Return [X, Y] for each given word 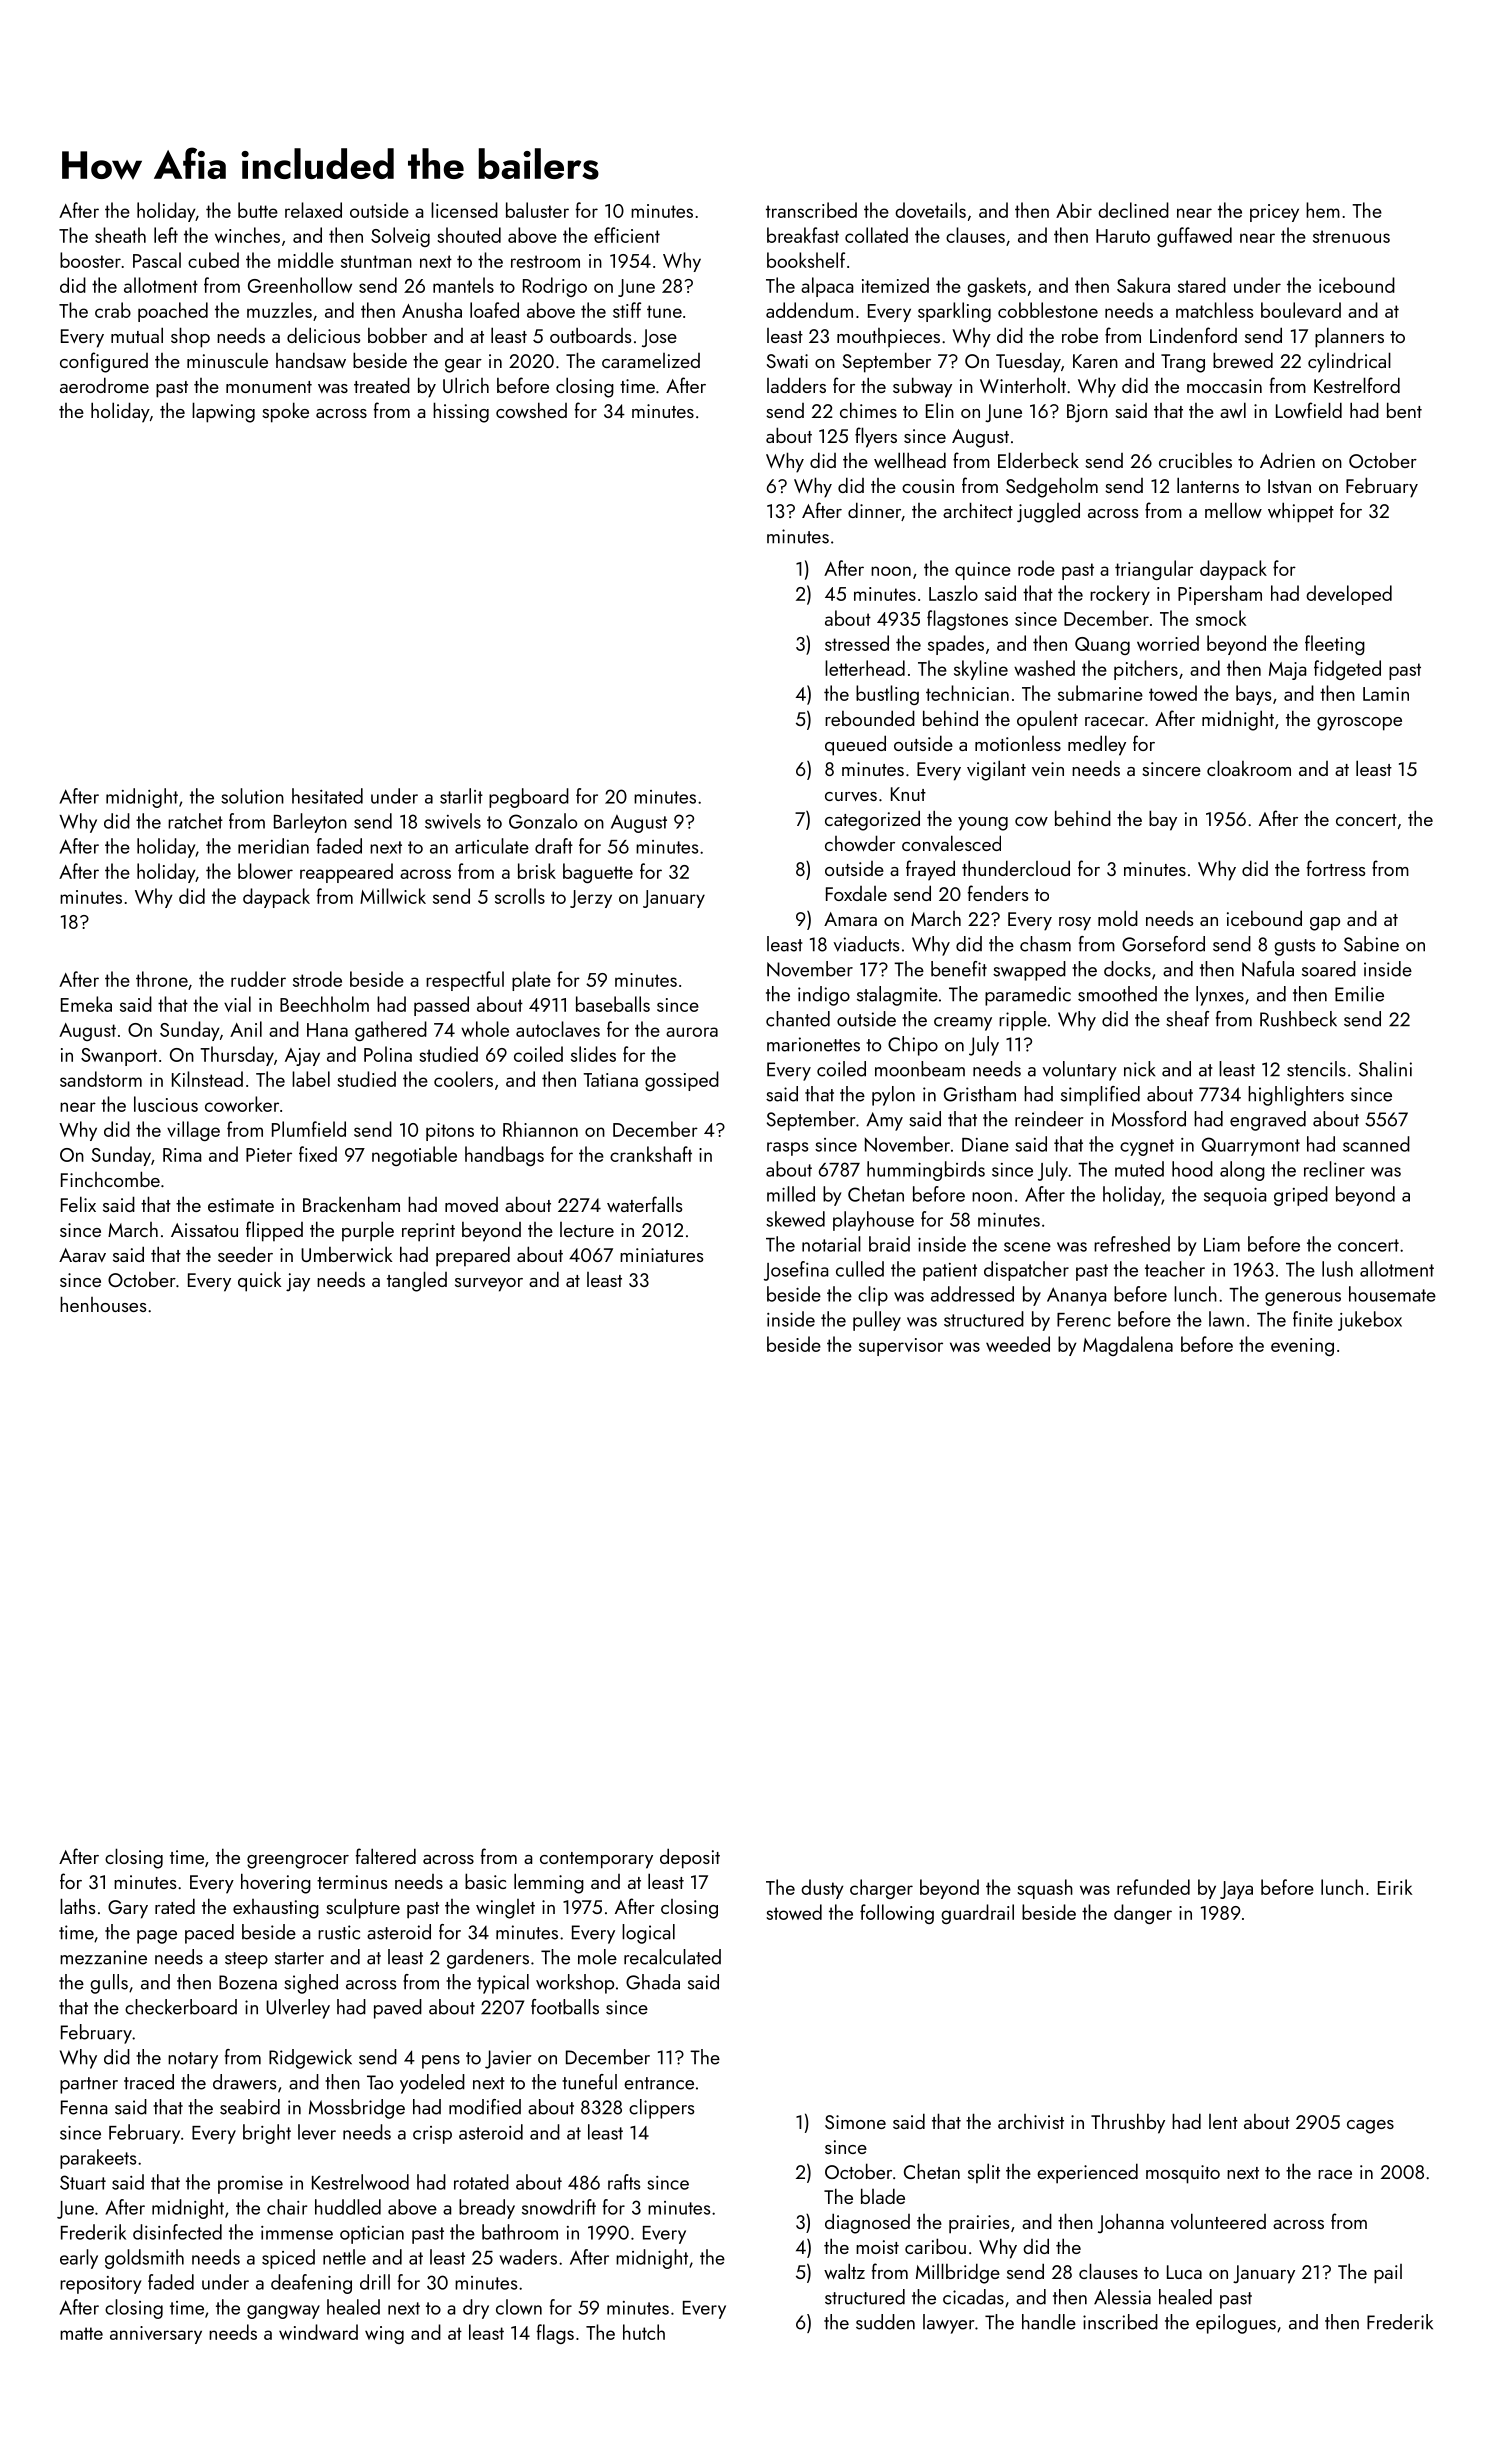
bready [487, 2209]
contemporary [596, 1860]
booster [90, 260]
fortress [1336, 868]
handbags [504, 1156]
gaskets [996, 287]
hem [1323, 210]
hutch [644, 2332]
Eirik [1395, 1887]
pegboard [529, 798]
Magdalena [1128, 1346]
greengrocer [298, 1862]
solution [252, 796]
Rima [182, 1155]
